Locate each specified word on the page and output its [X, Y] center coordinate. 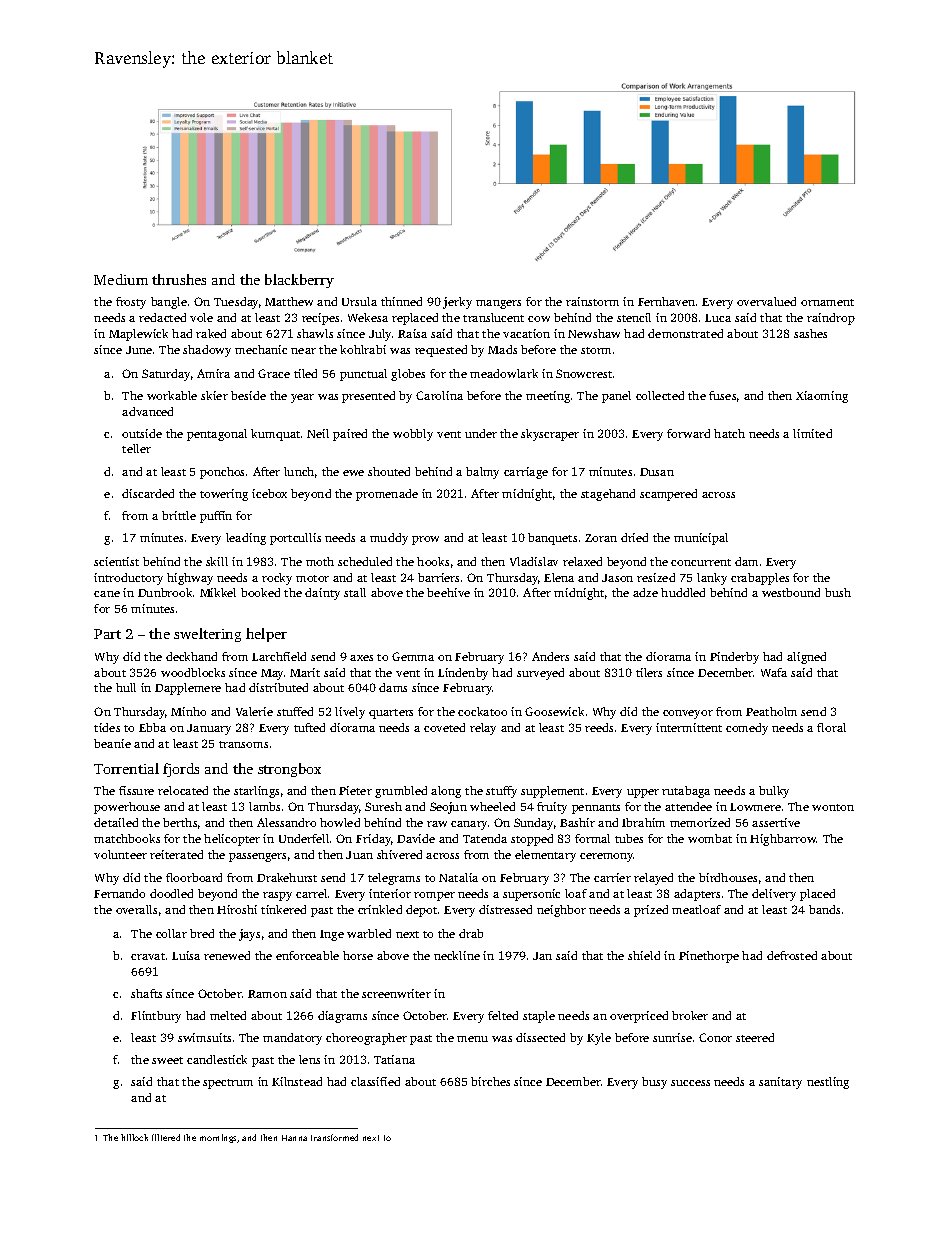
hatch [729, 433]
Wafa [774, 672]
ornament [827, 302]
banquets [552, 539]
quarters [391, 714]
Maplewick [138, 335]
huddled [683, 592]
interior [390, 893]
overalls [136, 909]
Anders [550, 656]
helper [266, 635]
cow [539, 319]
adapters [697, 895]
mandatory [292, 1039]
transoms [243, 744]
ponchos [222, 473]
